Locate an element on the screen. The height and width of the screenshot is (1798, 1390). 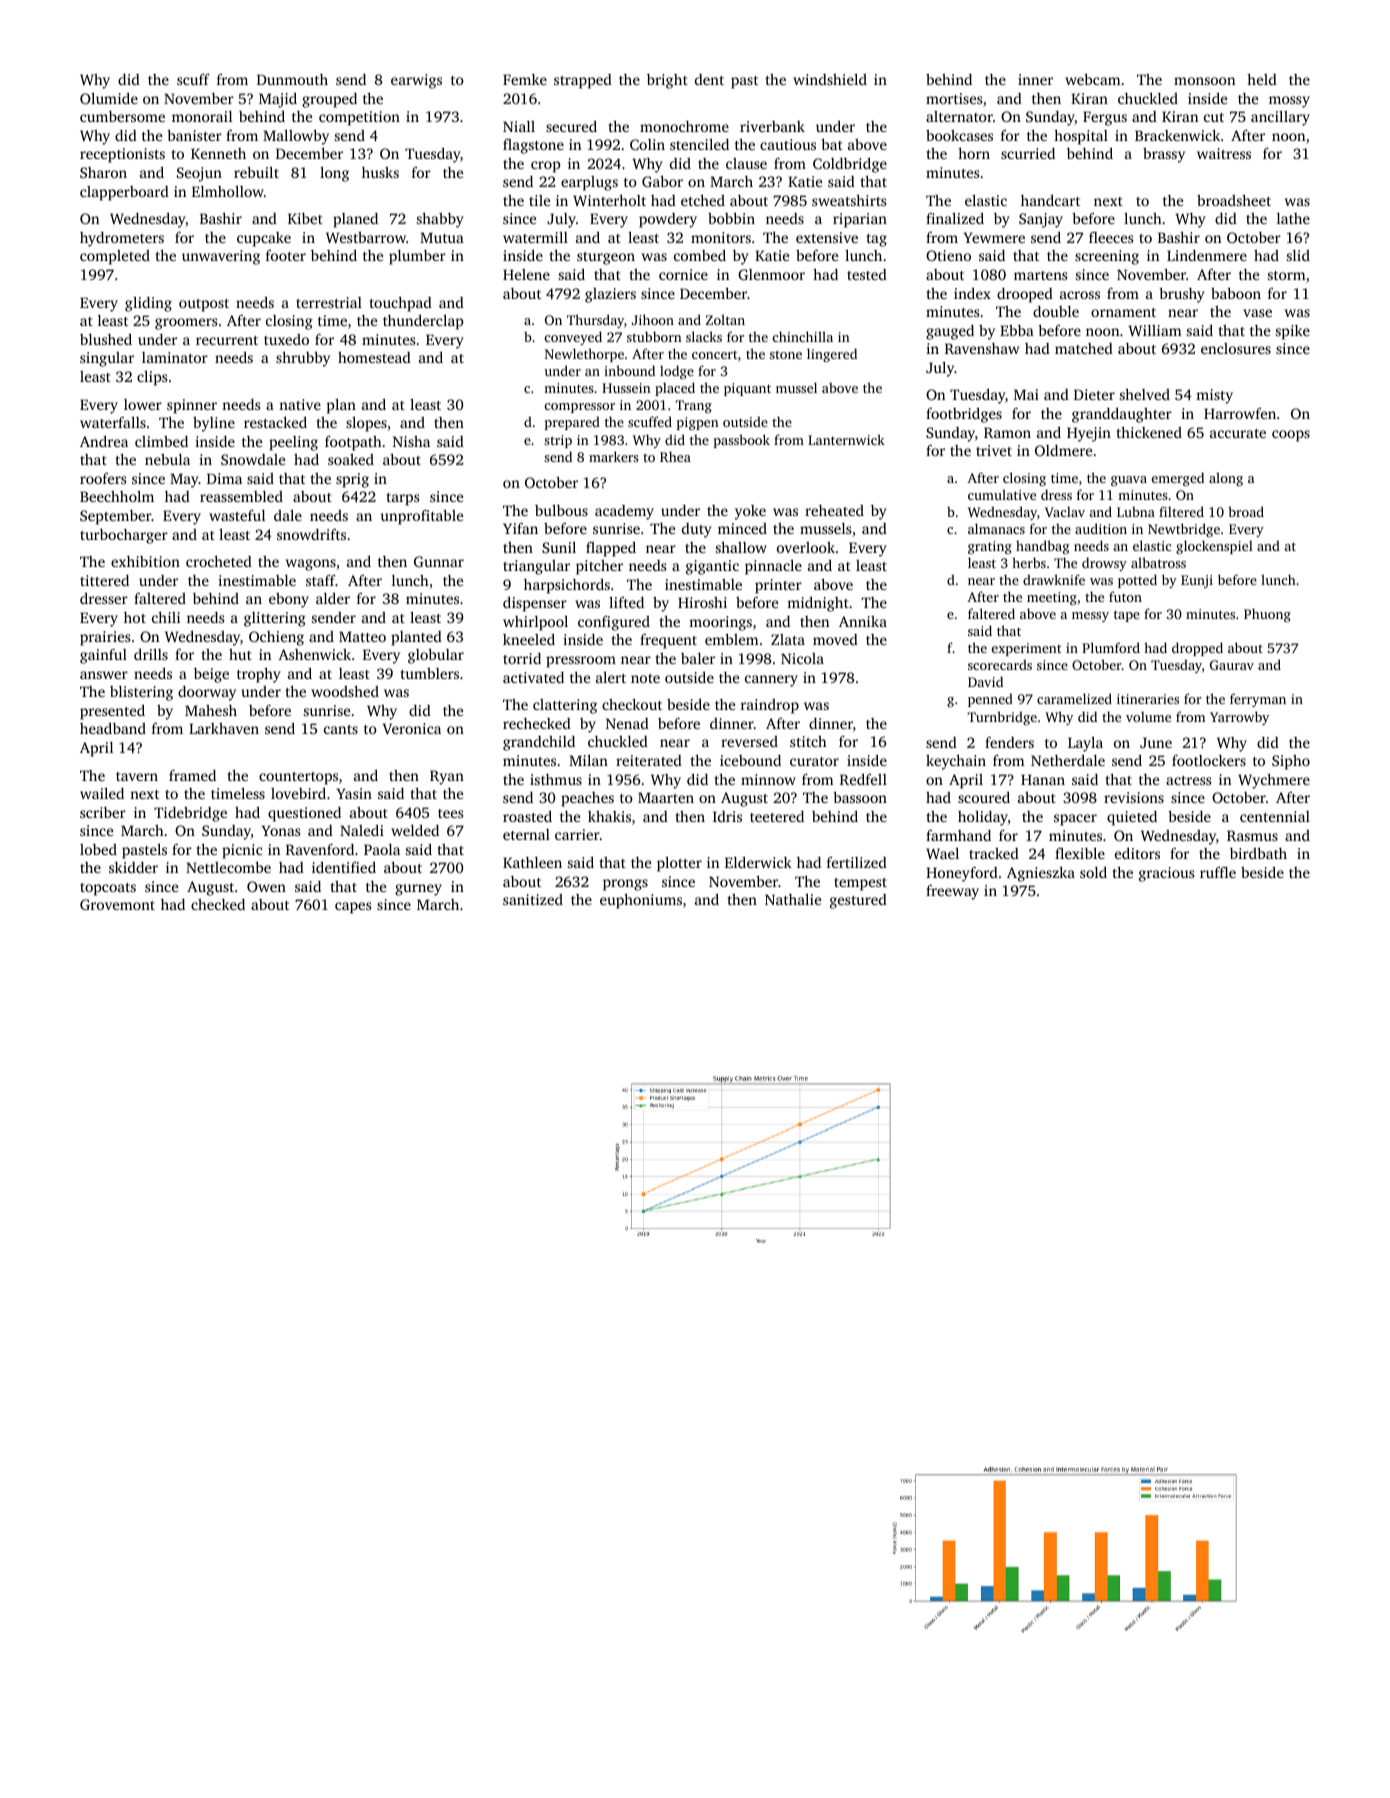
hut is located at coordinates (240, 654).
